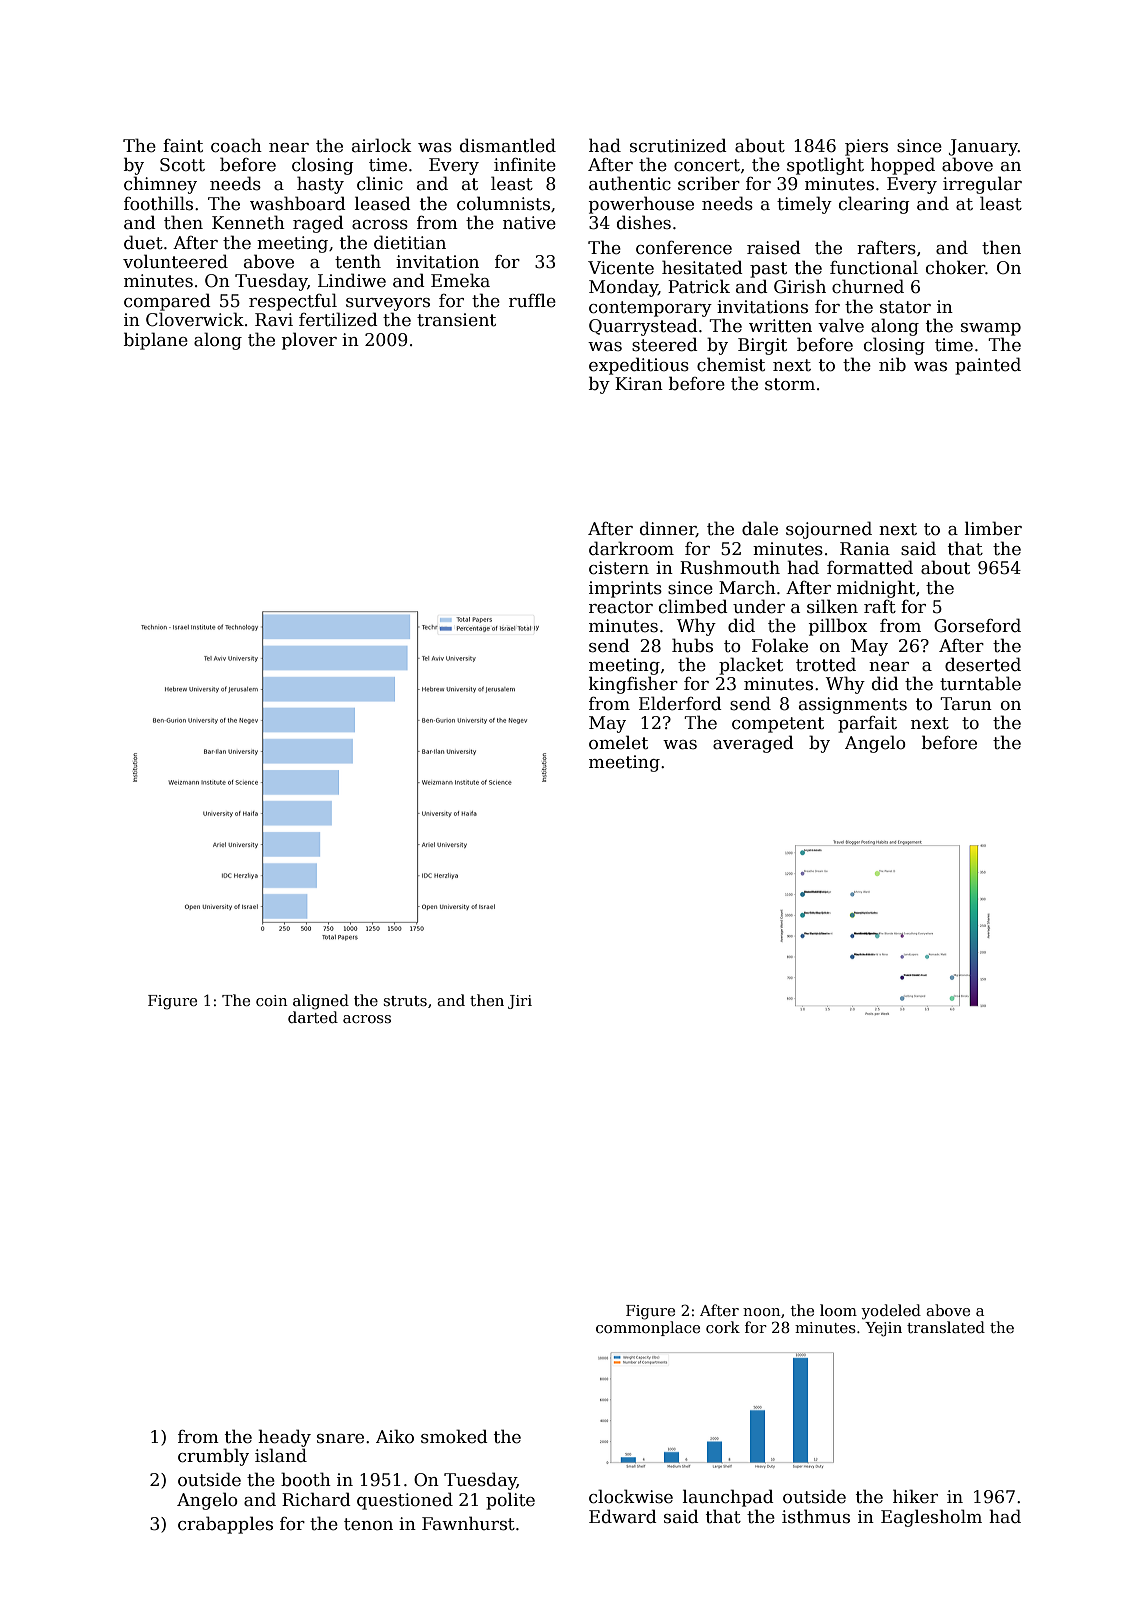 The image size is (1145, 1619). Describe the element at coordinates (454, 1436) in the screenshot. I see `smoked` at that location.
